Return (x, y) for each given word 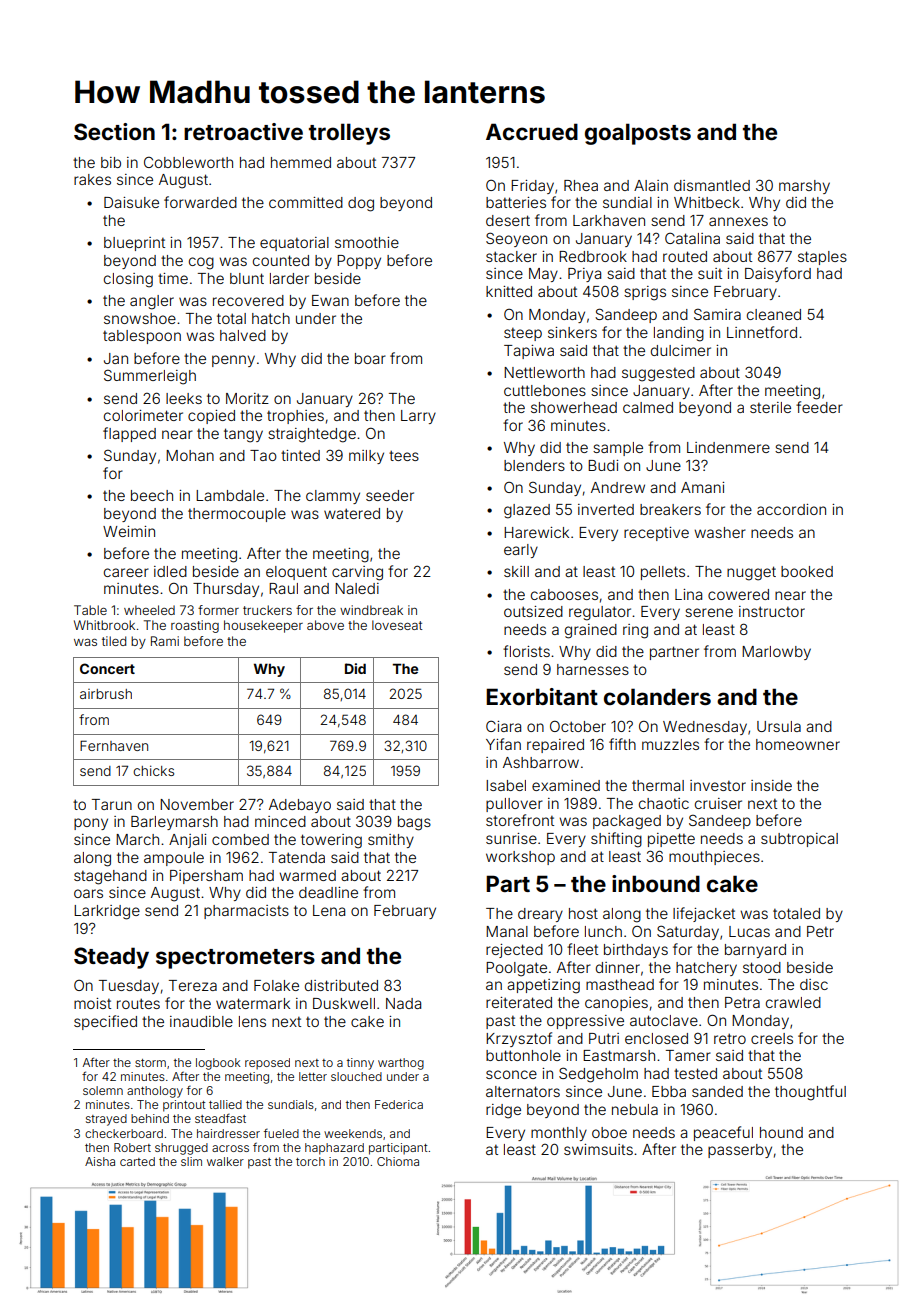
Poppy (359, 262)
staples (822, 258)
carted (137, 1161)
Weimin (129, 531)
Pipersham (206, 877)
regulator (600, 613)
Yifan (503, 744)
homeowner (798, 744)
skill (516, 571)
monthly (559, 1134)
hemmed (301, 162)
